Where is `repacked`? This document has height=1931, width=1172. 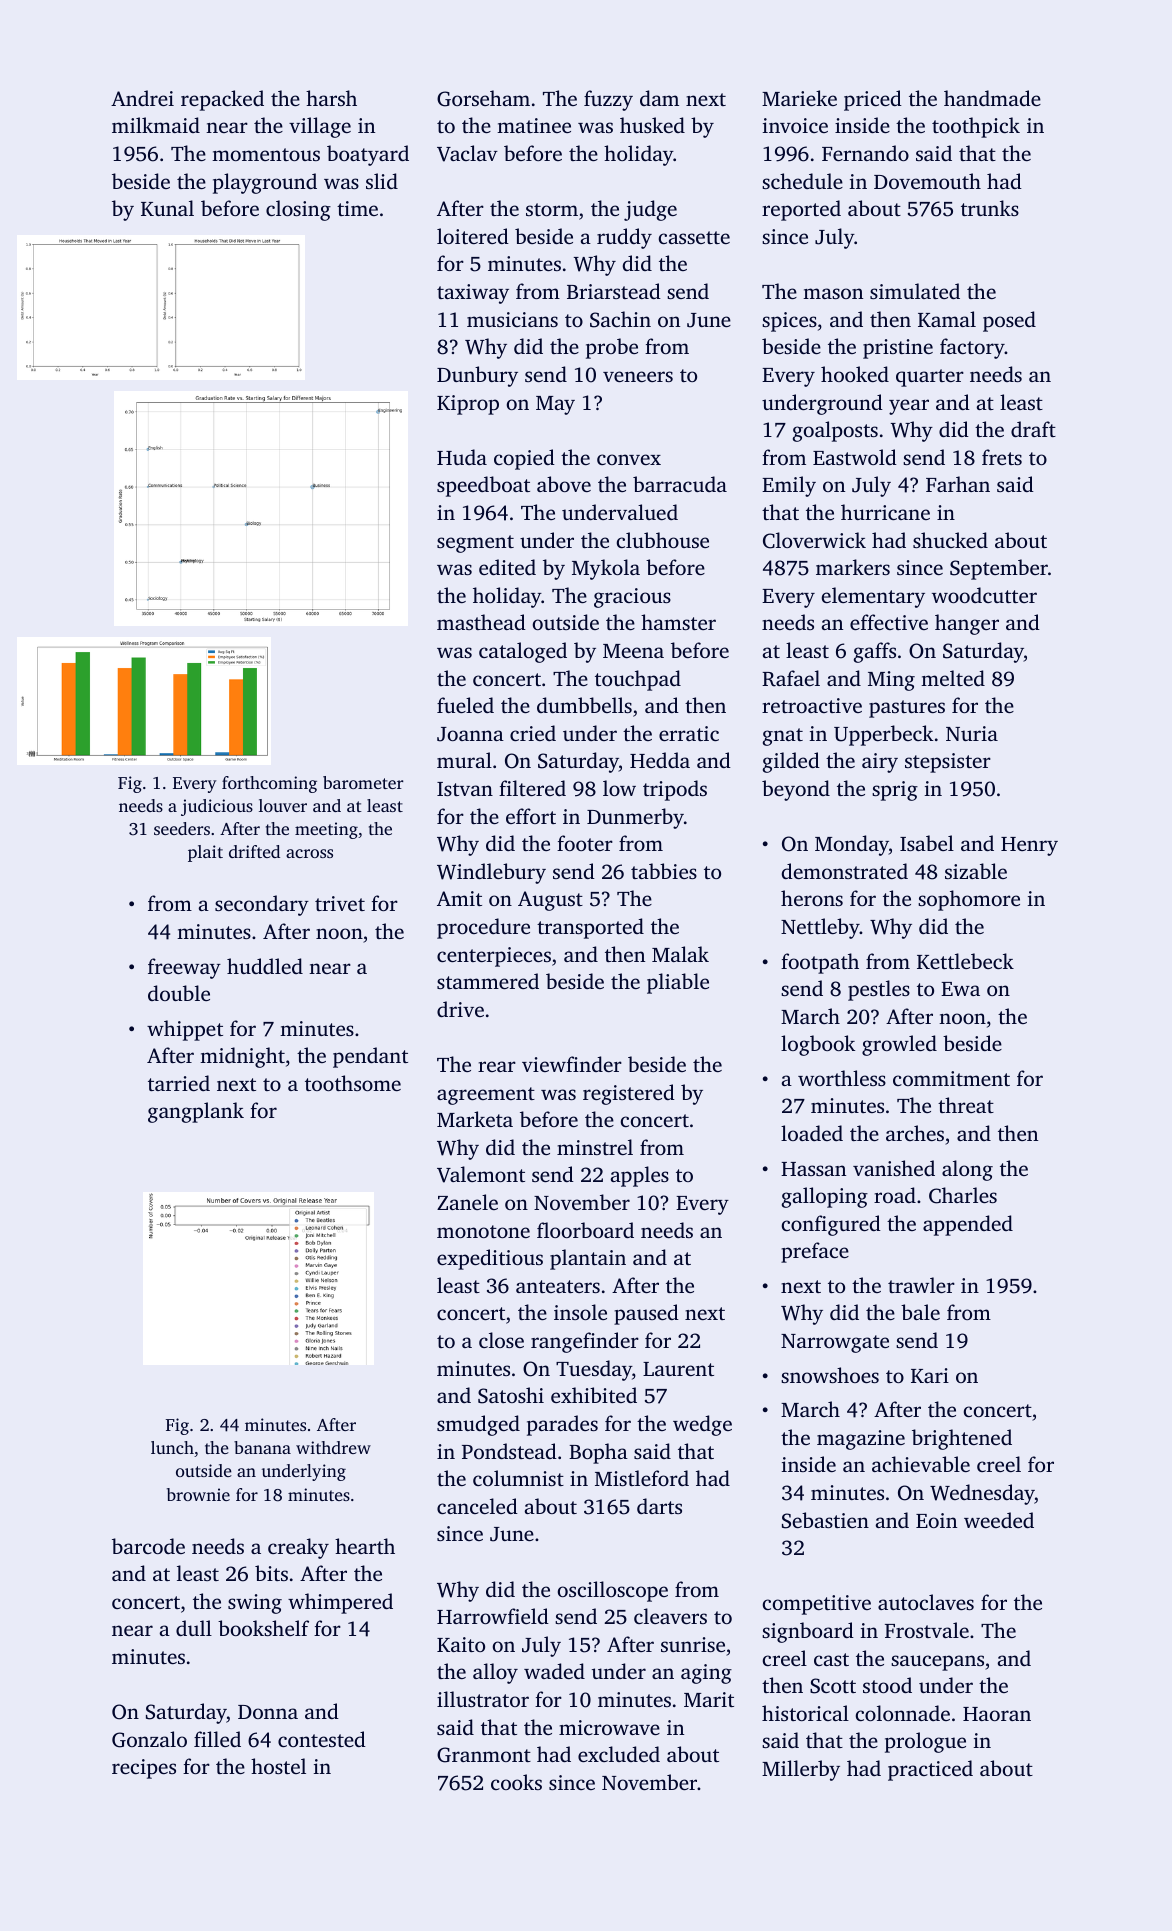
repacked is located at coordinates (222, 100).
